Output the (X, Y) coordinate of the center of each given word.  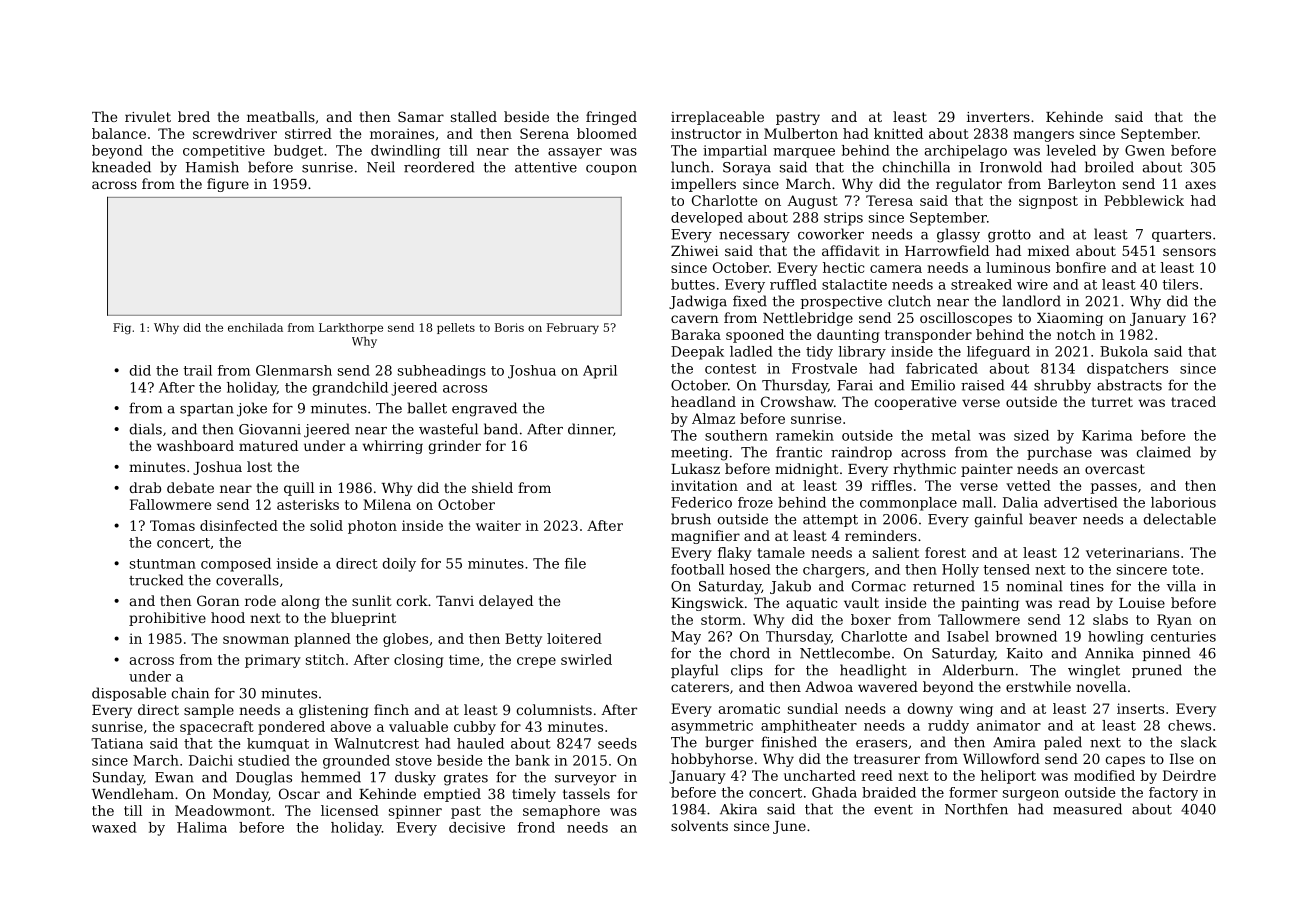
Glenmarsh (294, 370)
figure (228, 185)
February (573, 328)
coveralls (247, 580)
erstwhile (1038, 686)
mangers (1043, 136)
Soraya (747, 169)
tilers (1180, 284)
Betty (523, 640)
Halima (202, 827)
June (789, 827)
